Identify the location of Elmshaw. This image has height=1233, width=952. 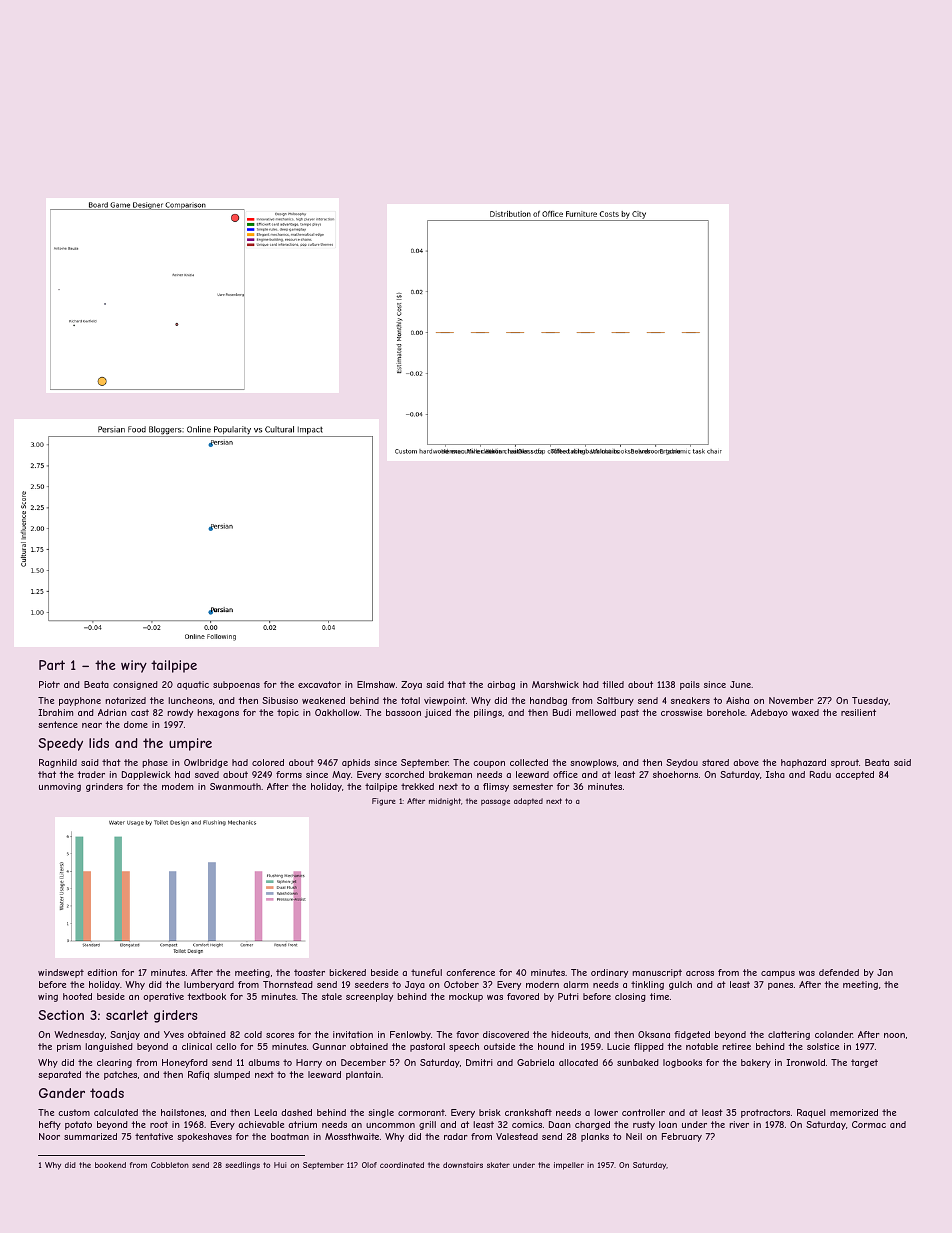
(376, 684).
